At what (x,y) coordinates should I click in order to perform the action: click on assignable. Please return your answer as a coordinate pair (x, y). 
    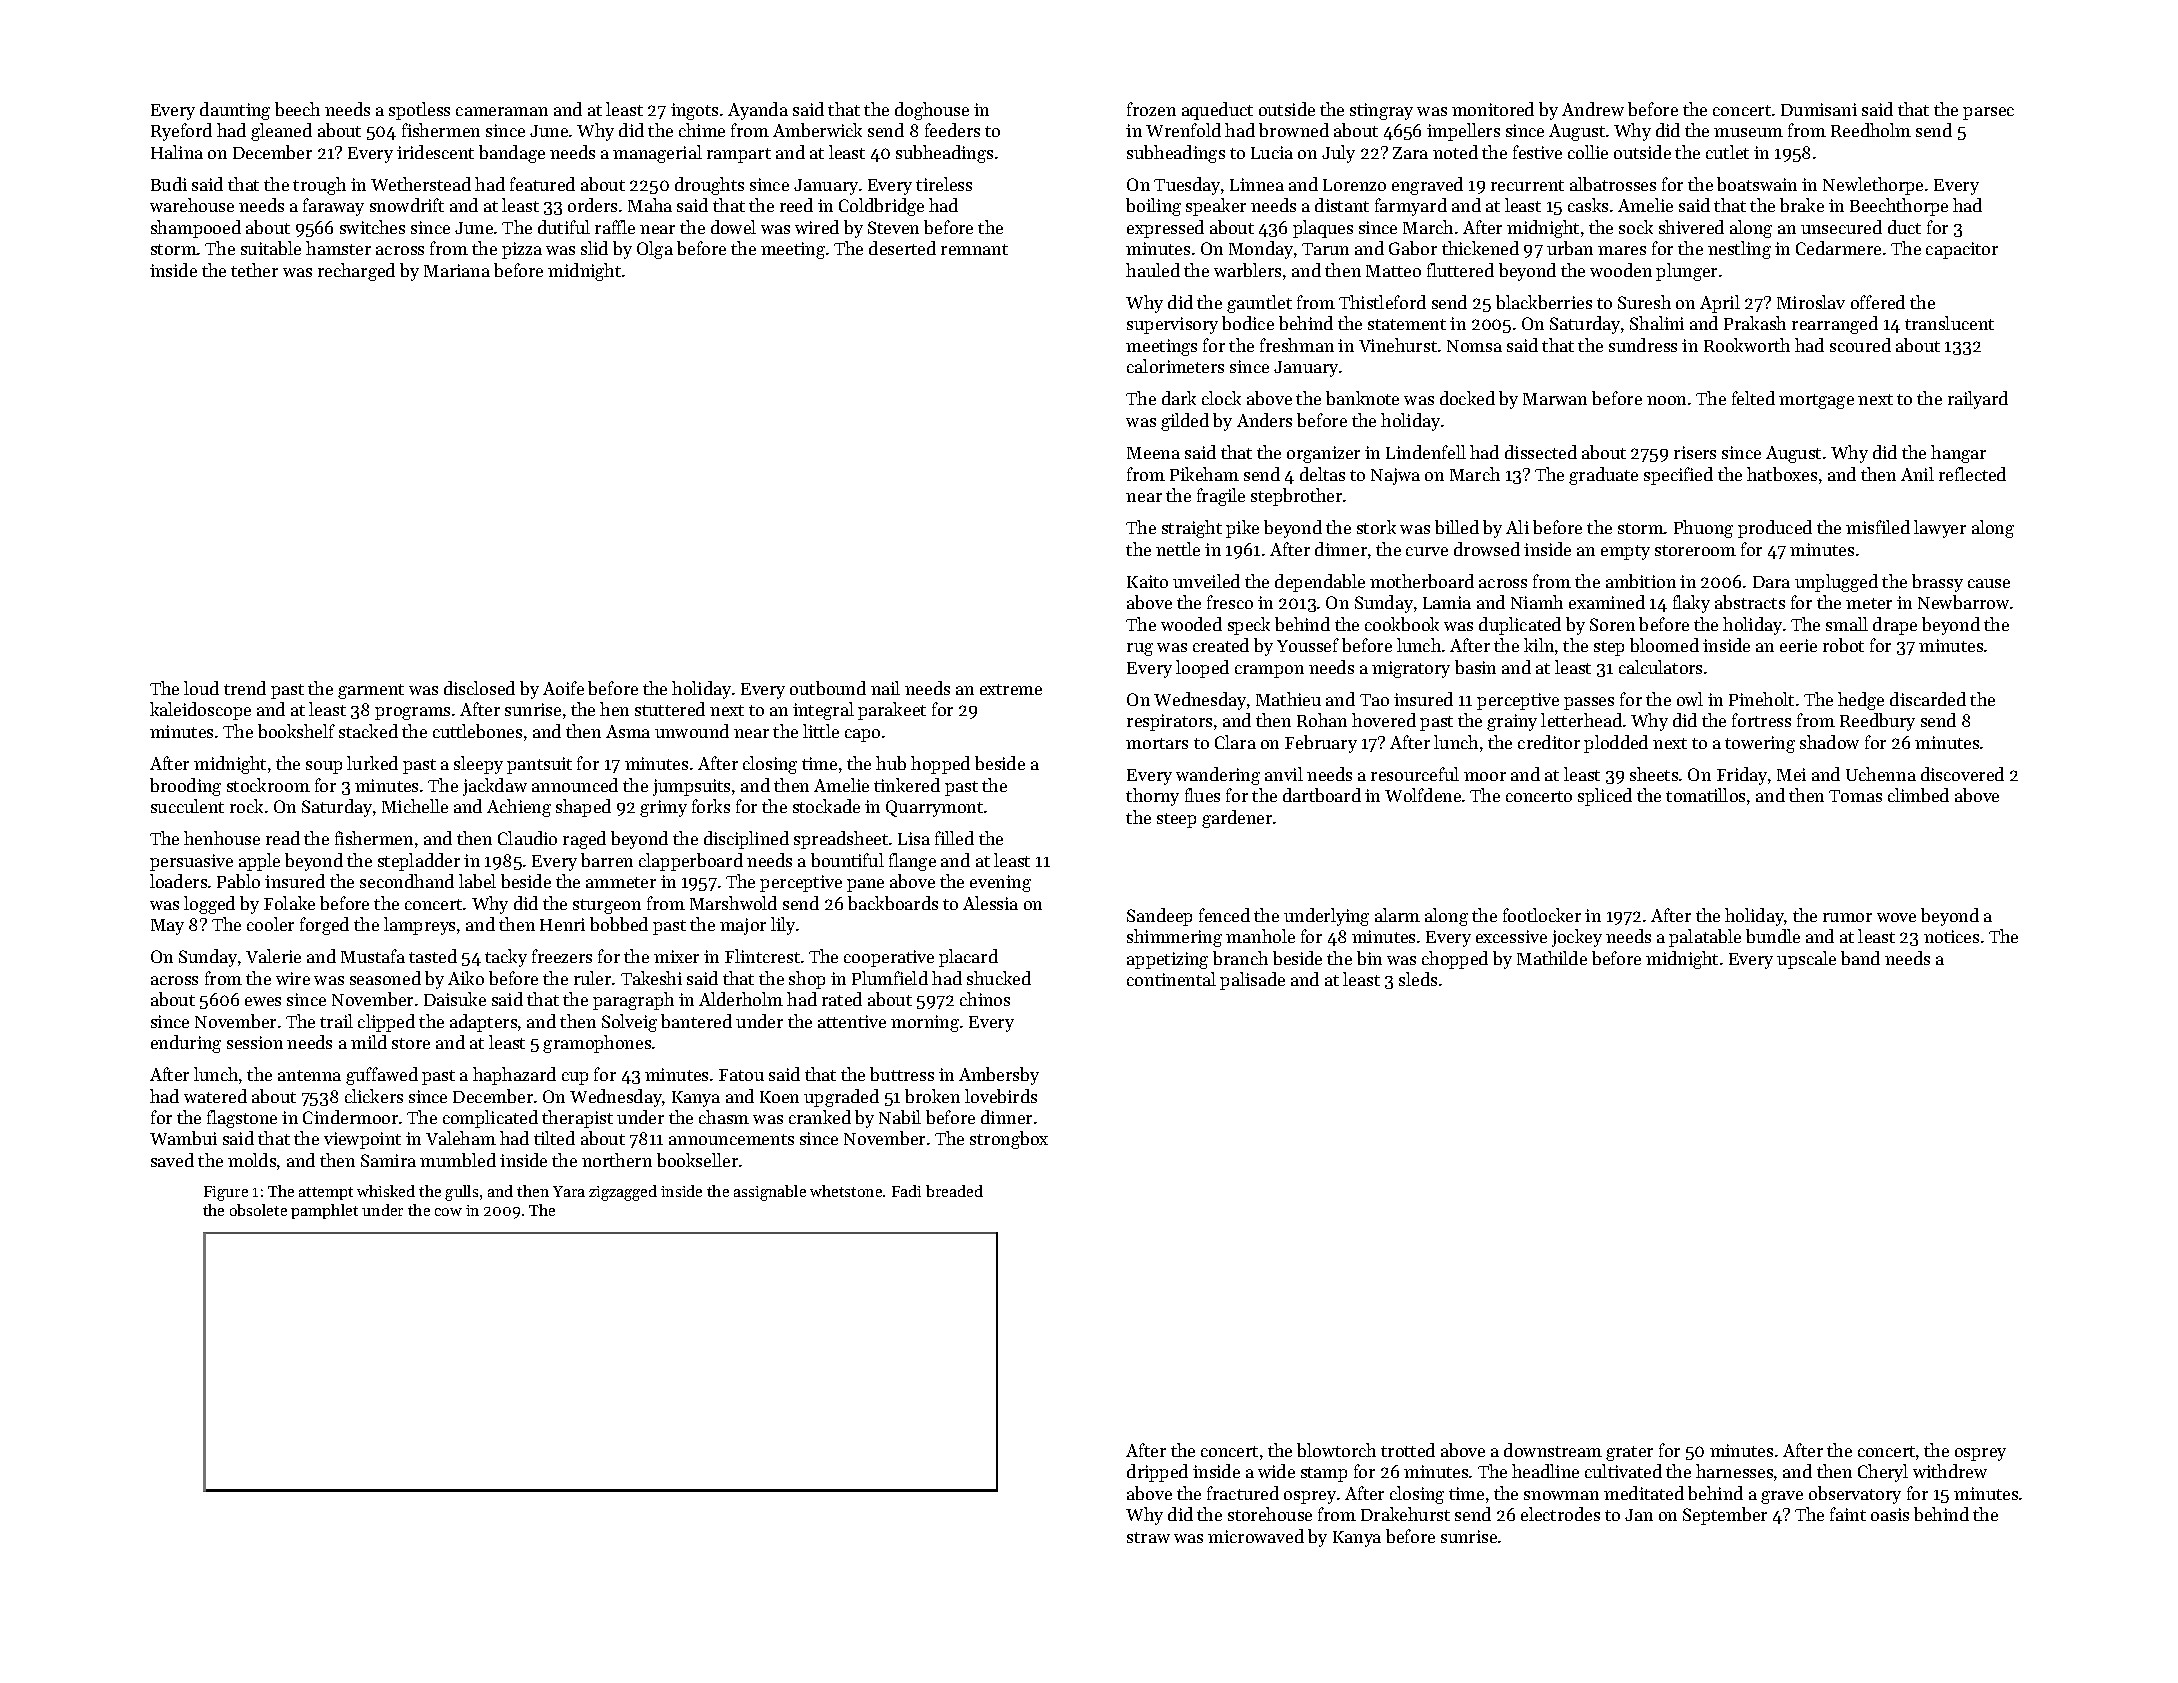
    Looking at the image, I should click on (770, 1193).
